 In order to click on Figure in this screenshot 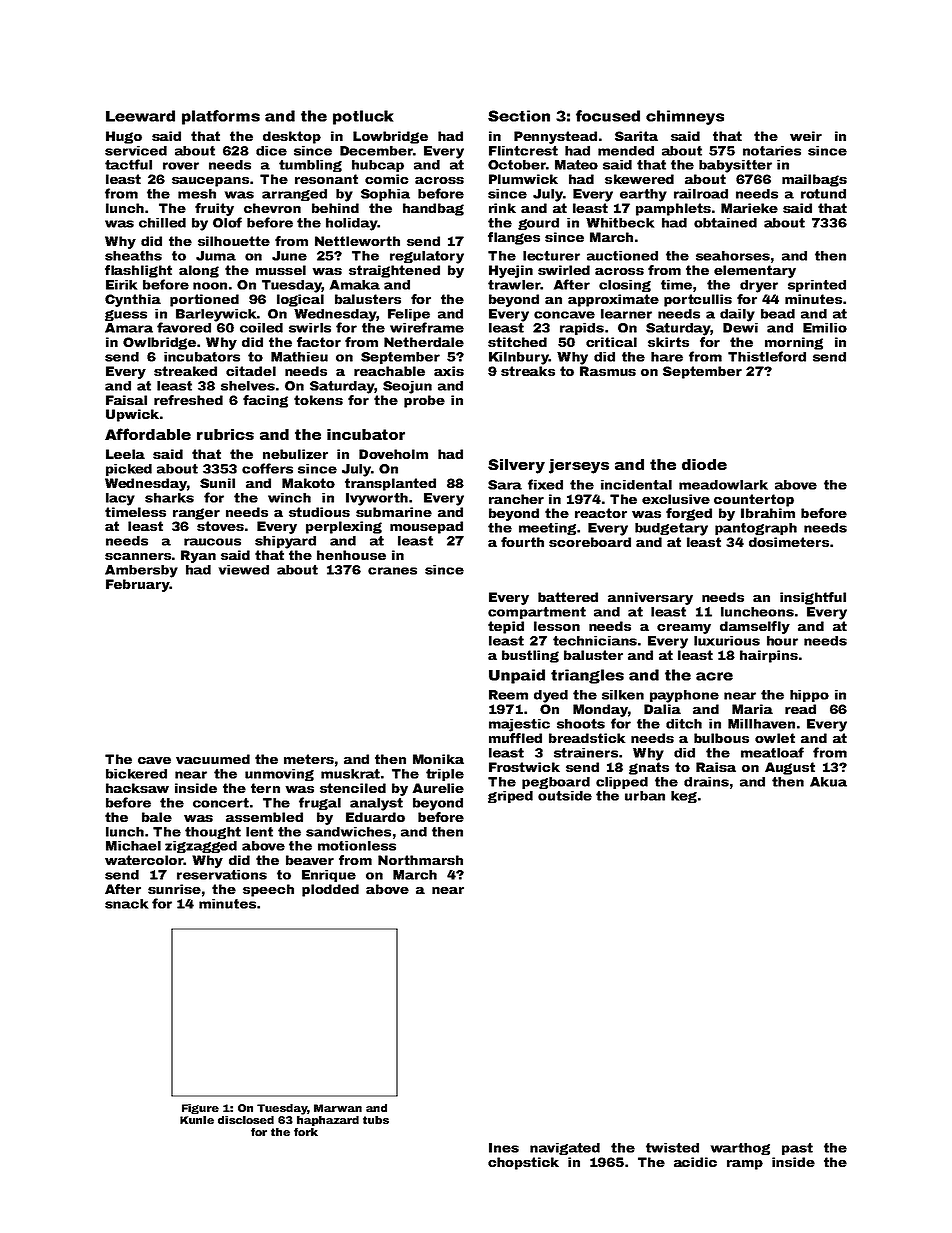, I will do `click(200, 1109)`.
